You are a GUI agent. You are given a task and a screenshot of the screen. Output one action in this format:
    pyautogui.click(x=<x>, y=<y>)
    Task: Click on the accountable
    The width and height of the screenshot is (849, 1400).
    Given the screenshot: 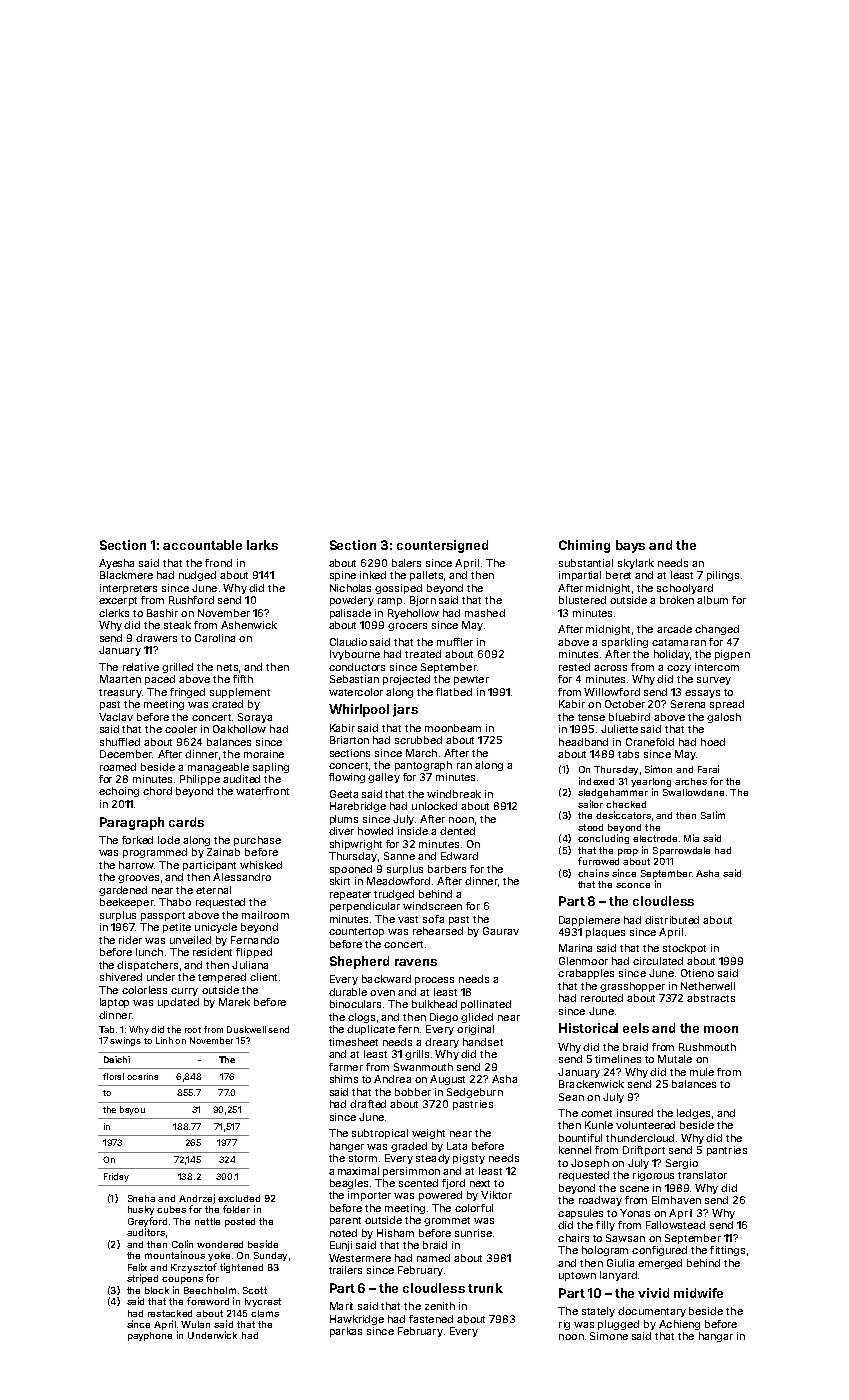 What is the action you would take?
    pyautogui.click(x=202, y=545)
